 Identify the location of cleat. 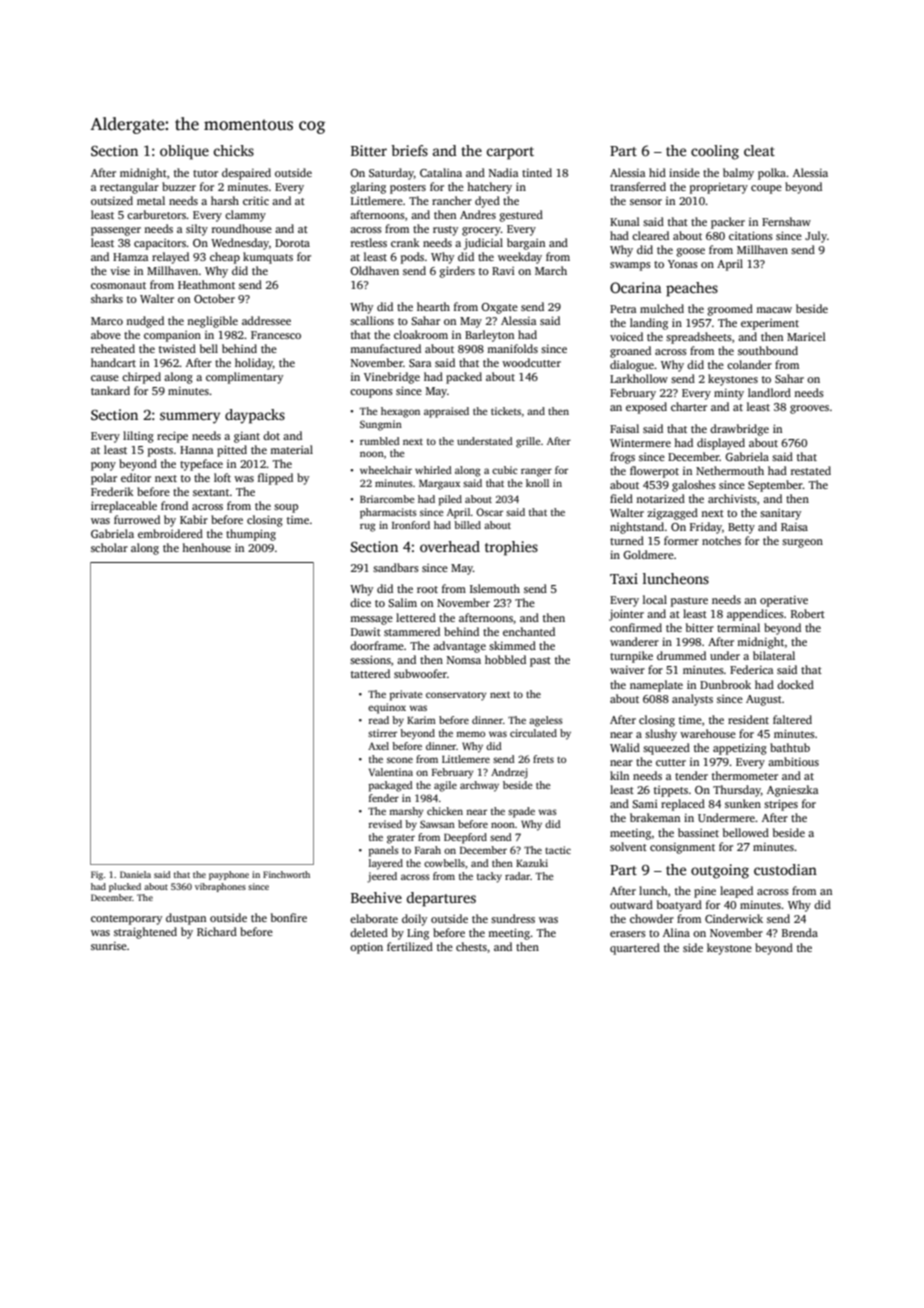
(759, 150).
